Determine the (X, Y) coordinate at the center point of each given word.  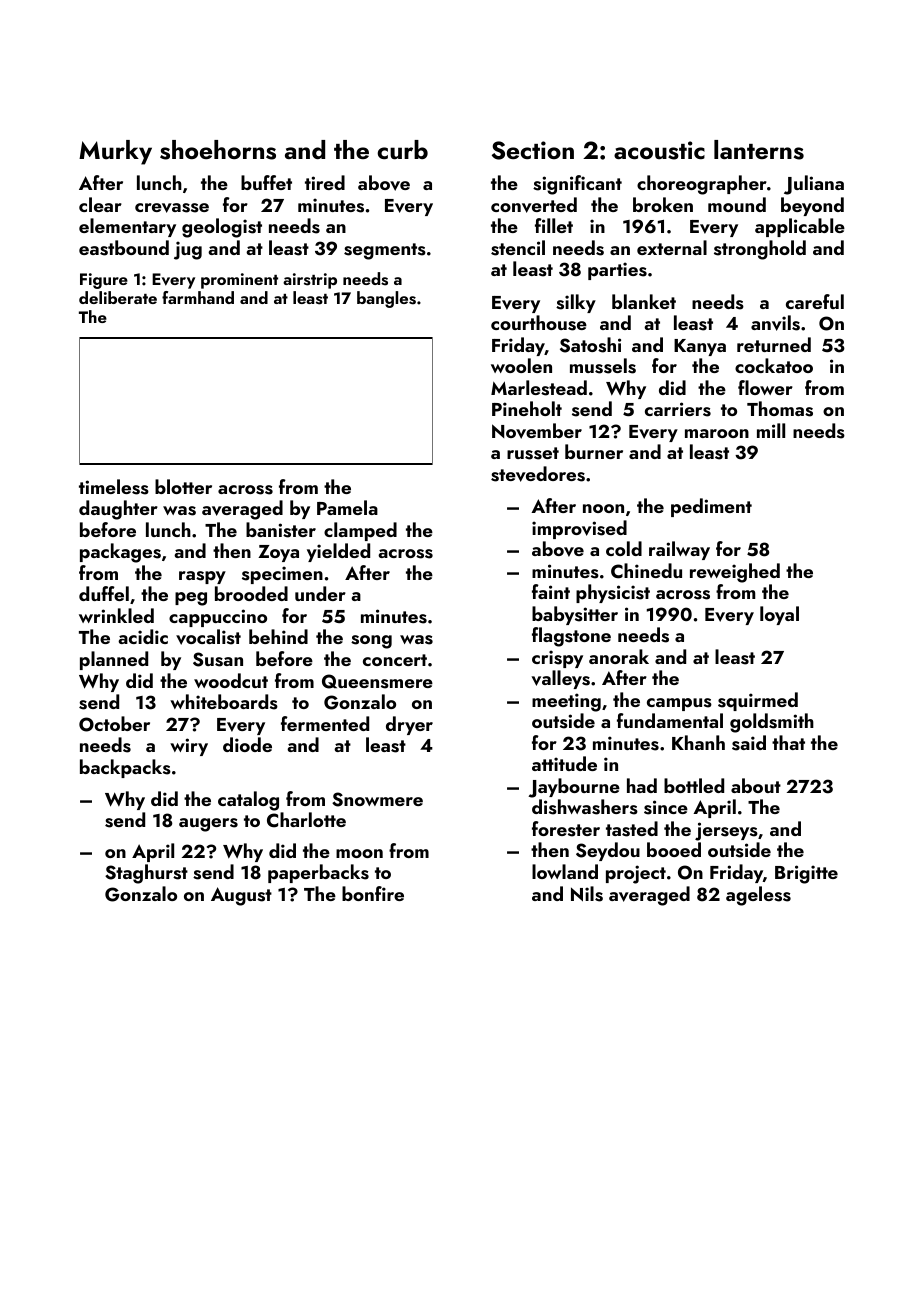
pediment (711, 507)
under (320, 593)
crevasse (172, 208)
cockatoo (774, 365)
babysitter (575, 615)
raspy (202, 577)
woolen (521, 365)
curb (402, 150)
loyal (779, 615)
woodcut (231, 680)
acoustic (659, 150)
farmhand (198, 297)
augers (208, 825)
